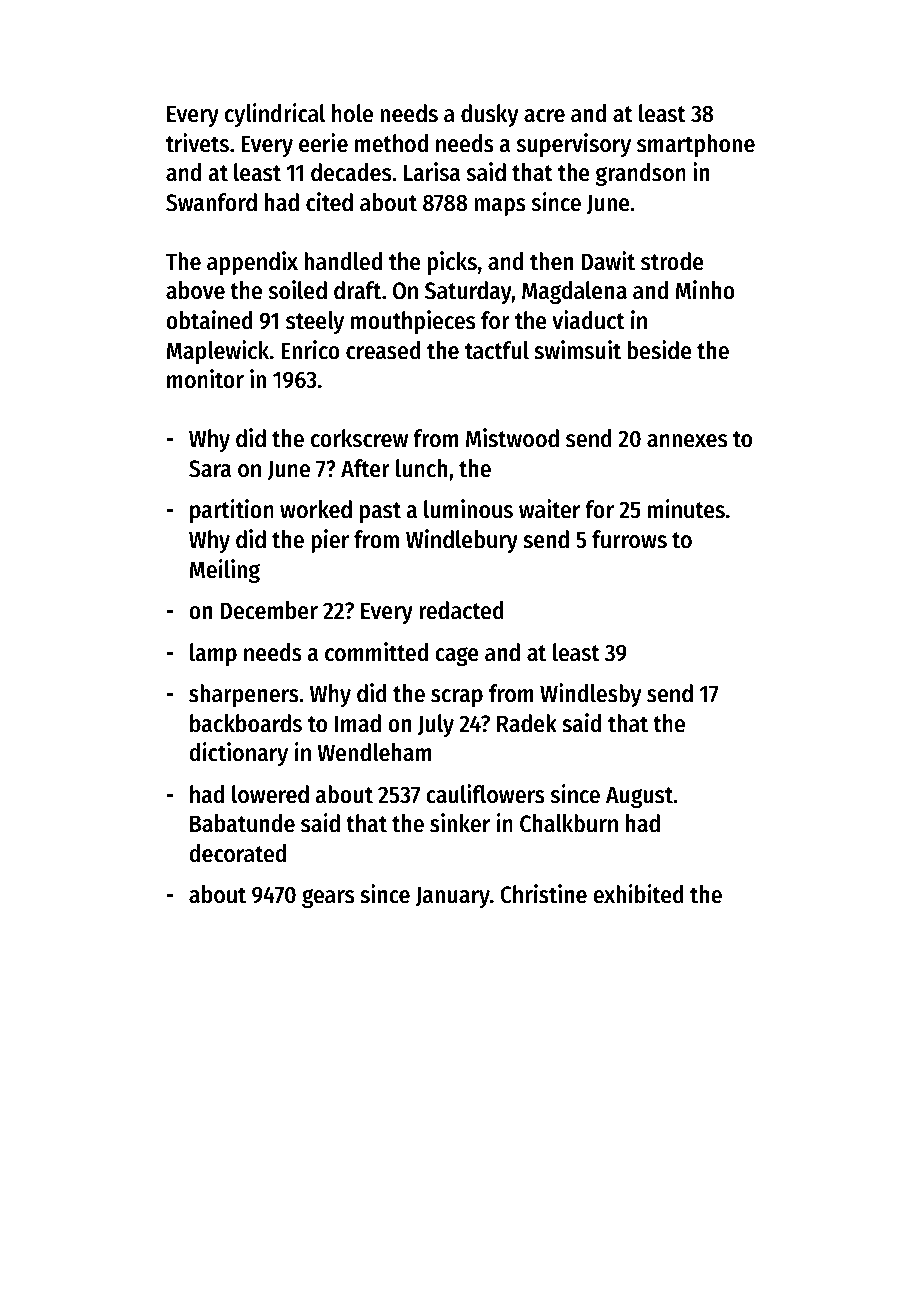  I want to click on method, so click(391, 143).
